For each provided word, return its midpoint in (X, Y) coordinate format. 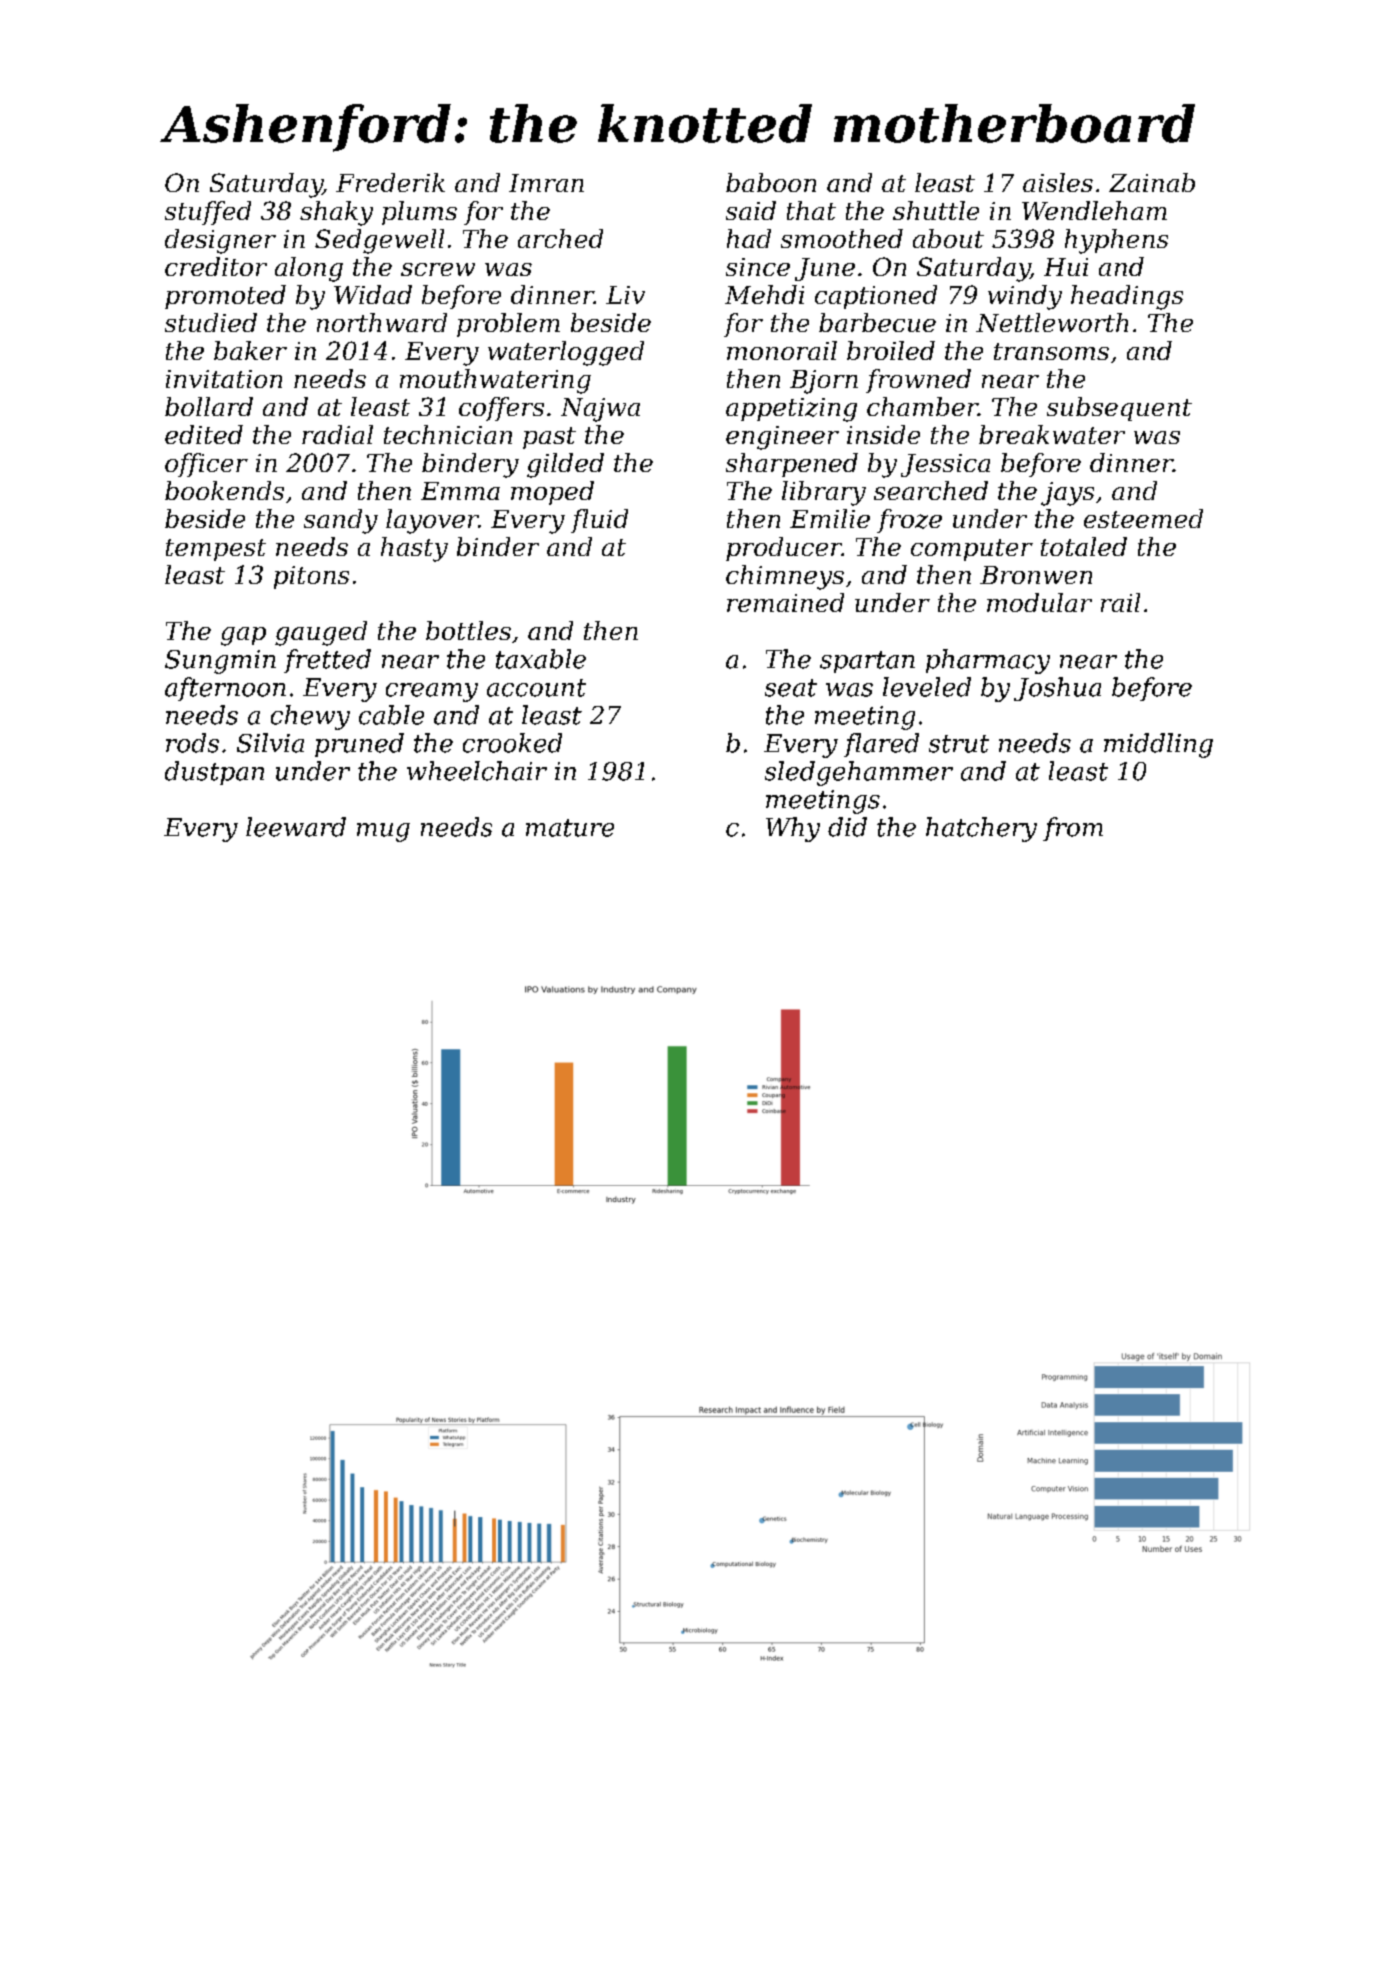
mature (570, 828)
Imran (546, 183)
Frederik (390, 182)
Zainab (1152, 182)
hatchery (981, 829)
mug (383, 832)
